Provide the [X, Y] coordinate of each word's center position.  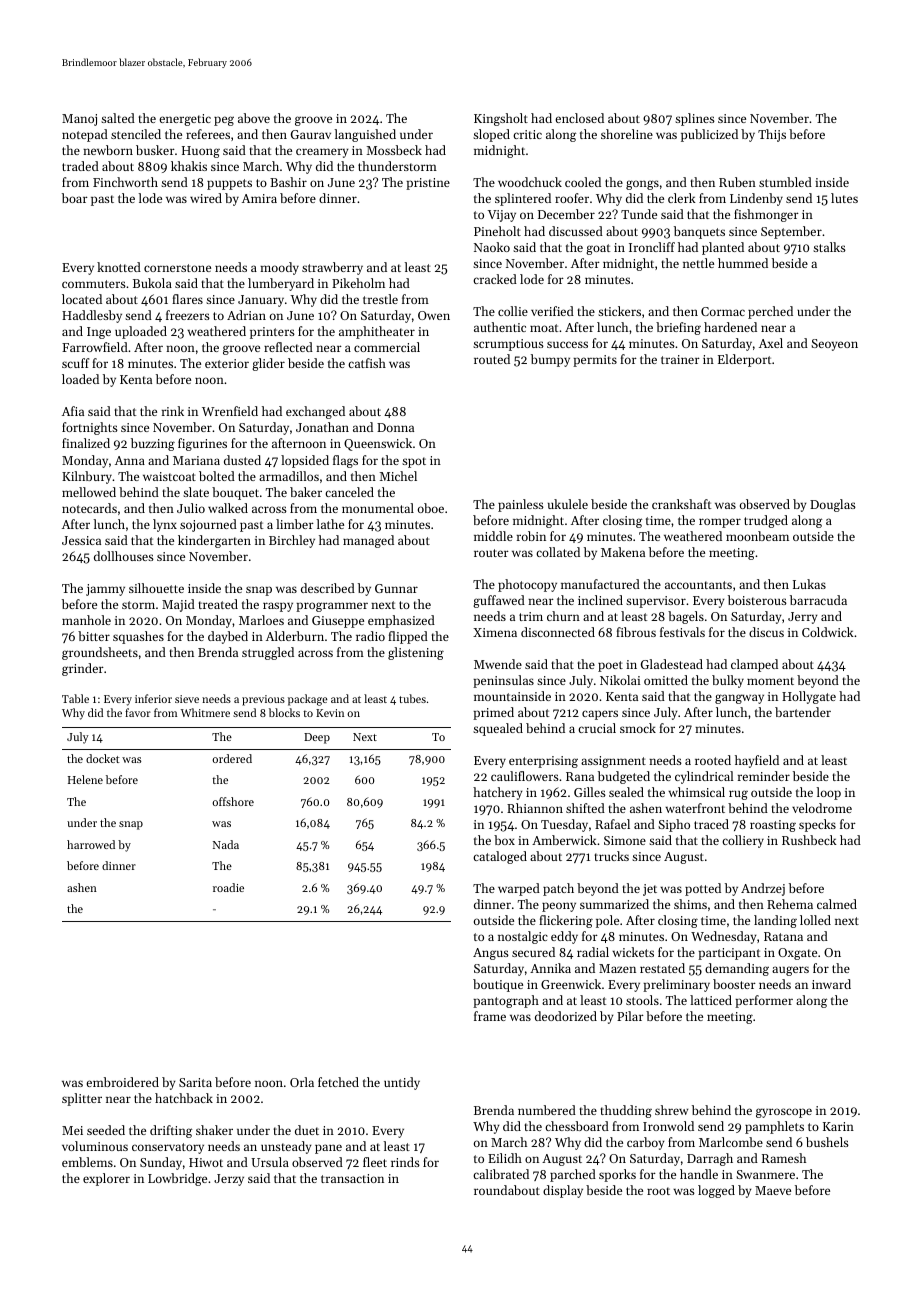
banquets [699, 232]
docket [103, 758]
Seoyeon [834, 345]
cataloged [500, 857]
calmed [837, 904]
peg [224, 121]
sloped [491, 135]
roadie [228, 887]
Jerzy [229, 1180]
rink [173, 411]
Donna [395, 427]
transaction [352, 1178]
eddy [564, 937]
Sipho [674, 825]
